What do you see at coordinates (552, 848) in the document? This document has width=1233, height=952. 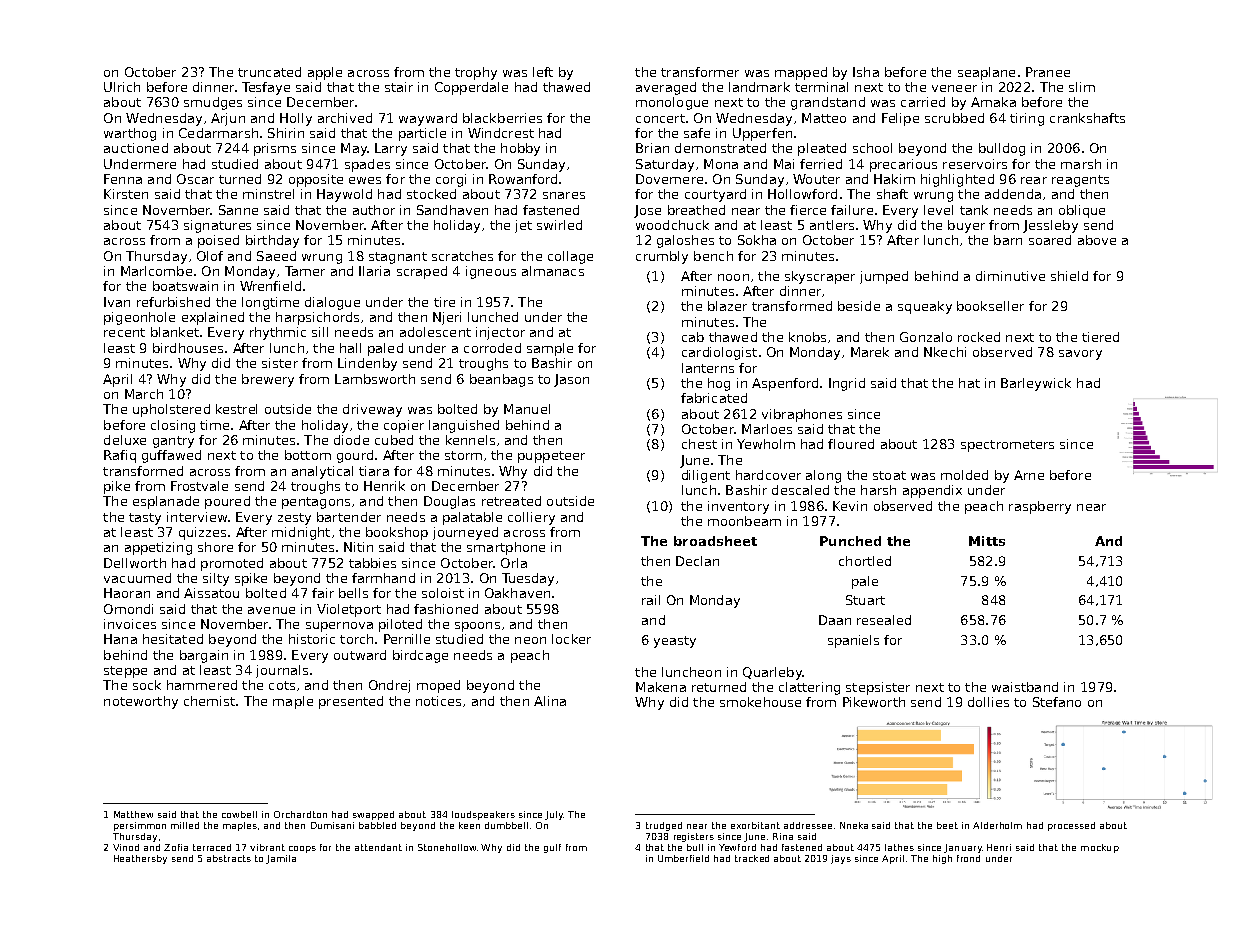 I see `gulf` at bounding box center [552, 848].
